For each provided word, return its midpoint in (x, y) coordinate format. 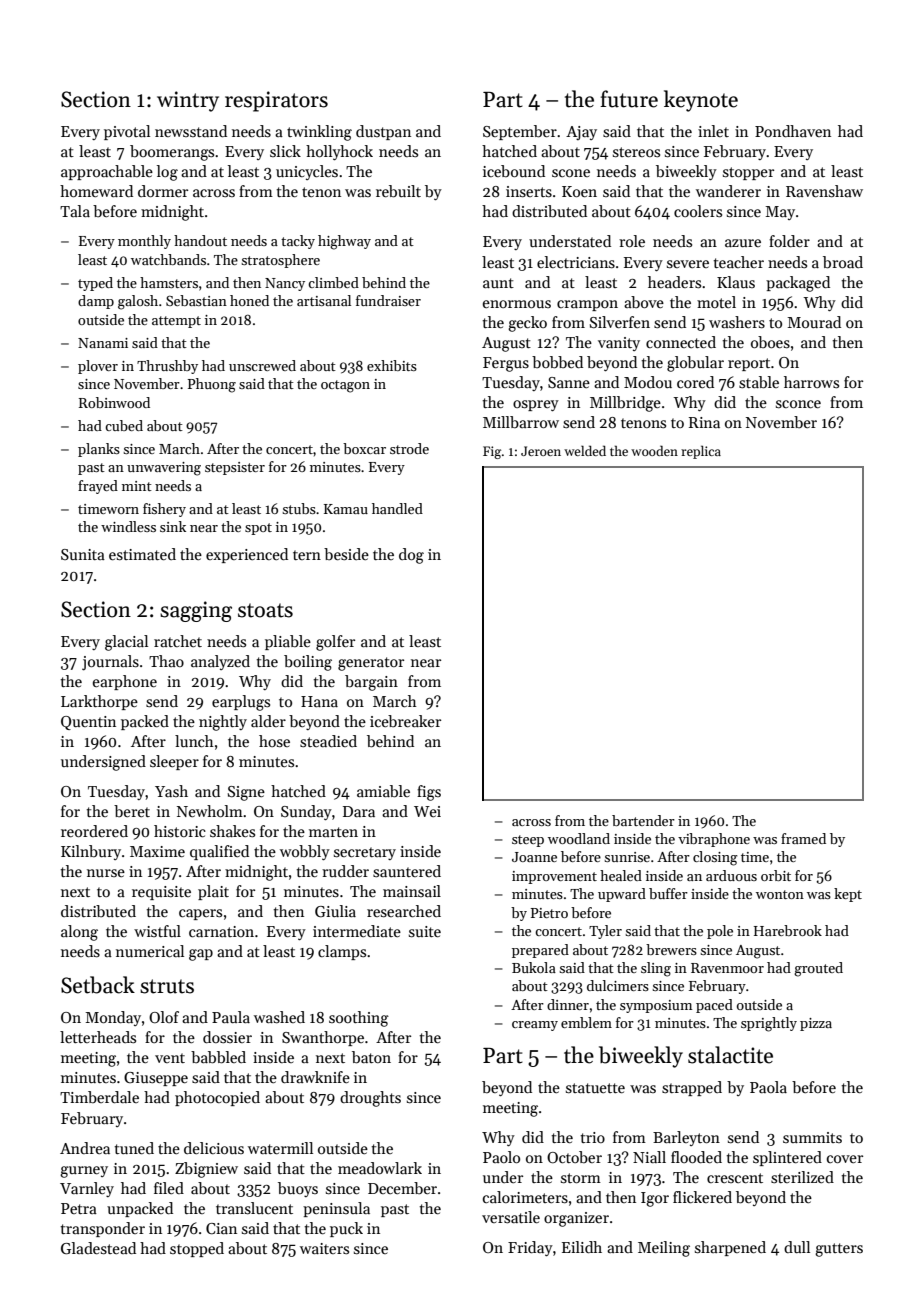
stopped (197, 1249)
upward (622, 895)
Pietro (549, 913)
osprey (536, 405)
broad (843, 262)
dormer (163, 191)
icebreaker (405, 721)
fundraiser (388, 300)
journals (110, 663)
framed (803, 838)
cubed (124, 425)
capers (200, 914)
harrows (811, 382)
